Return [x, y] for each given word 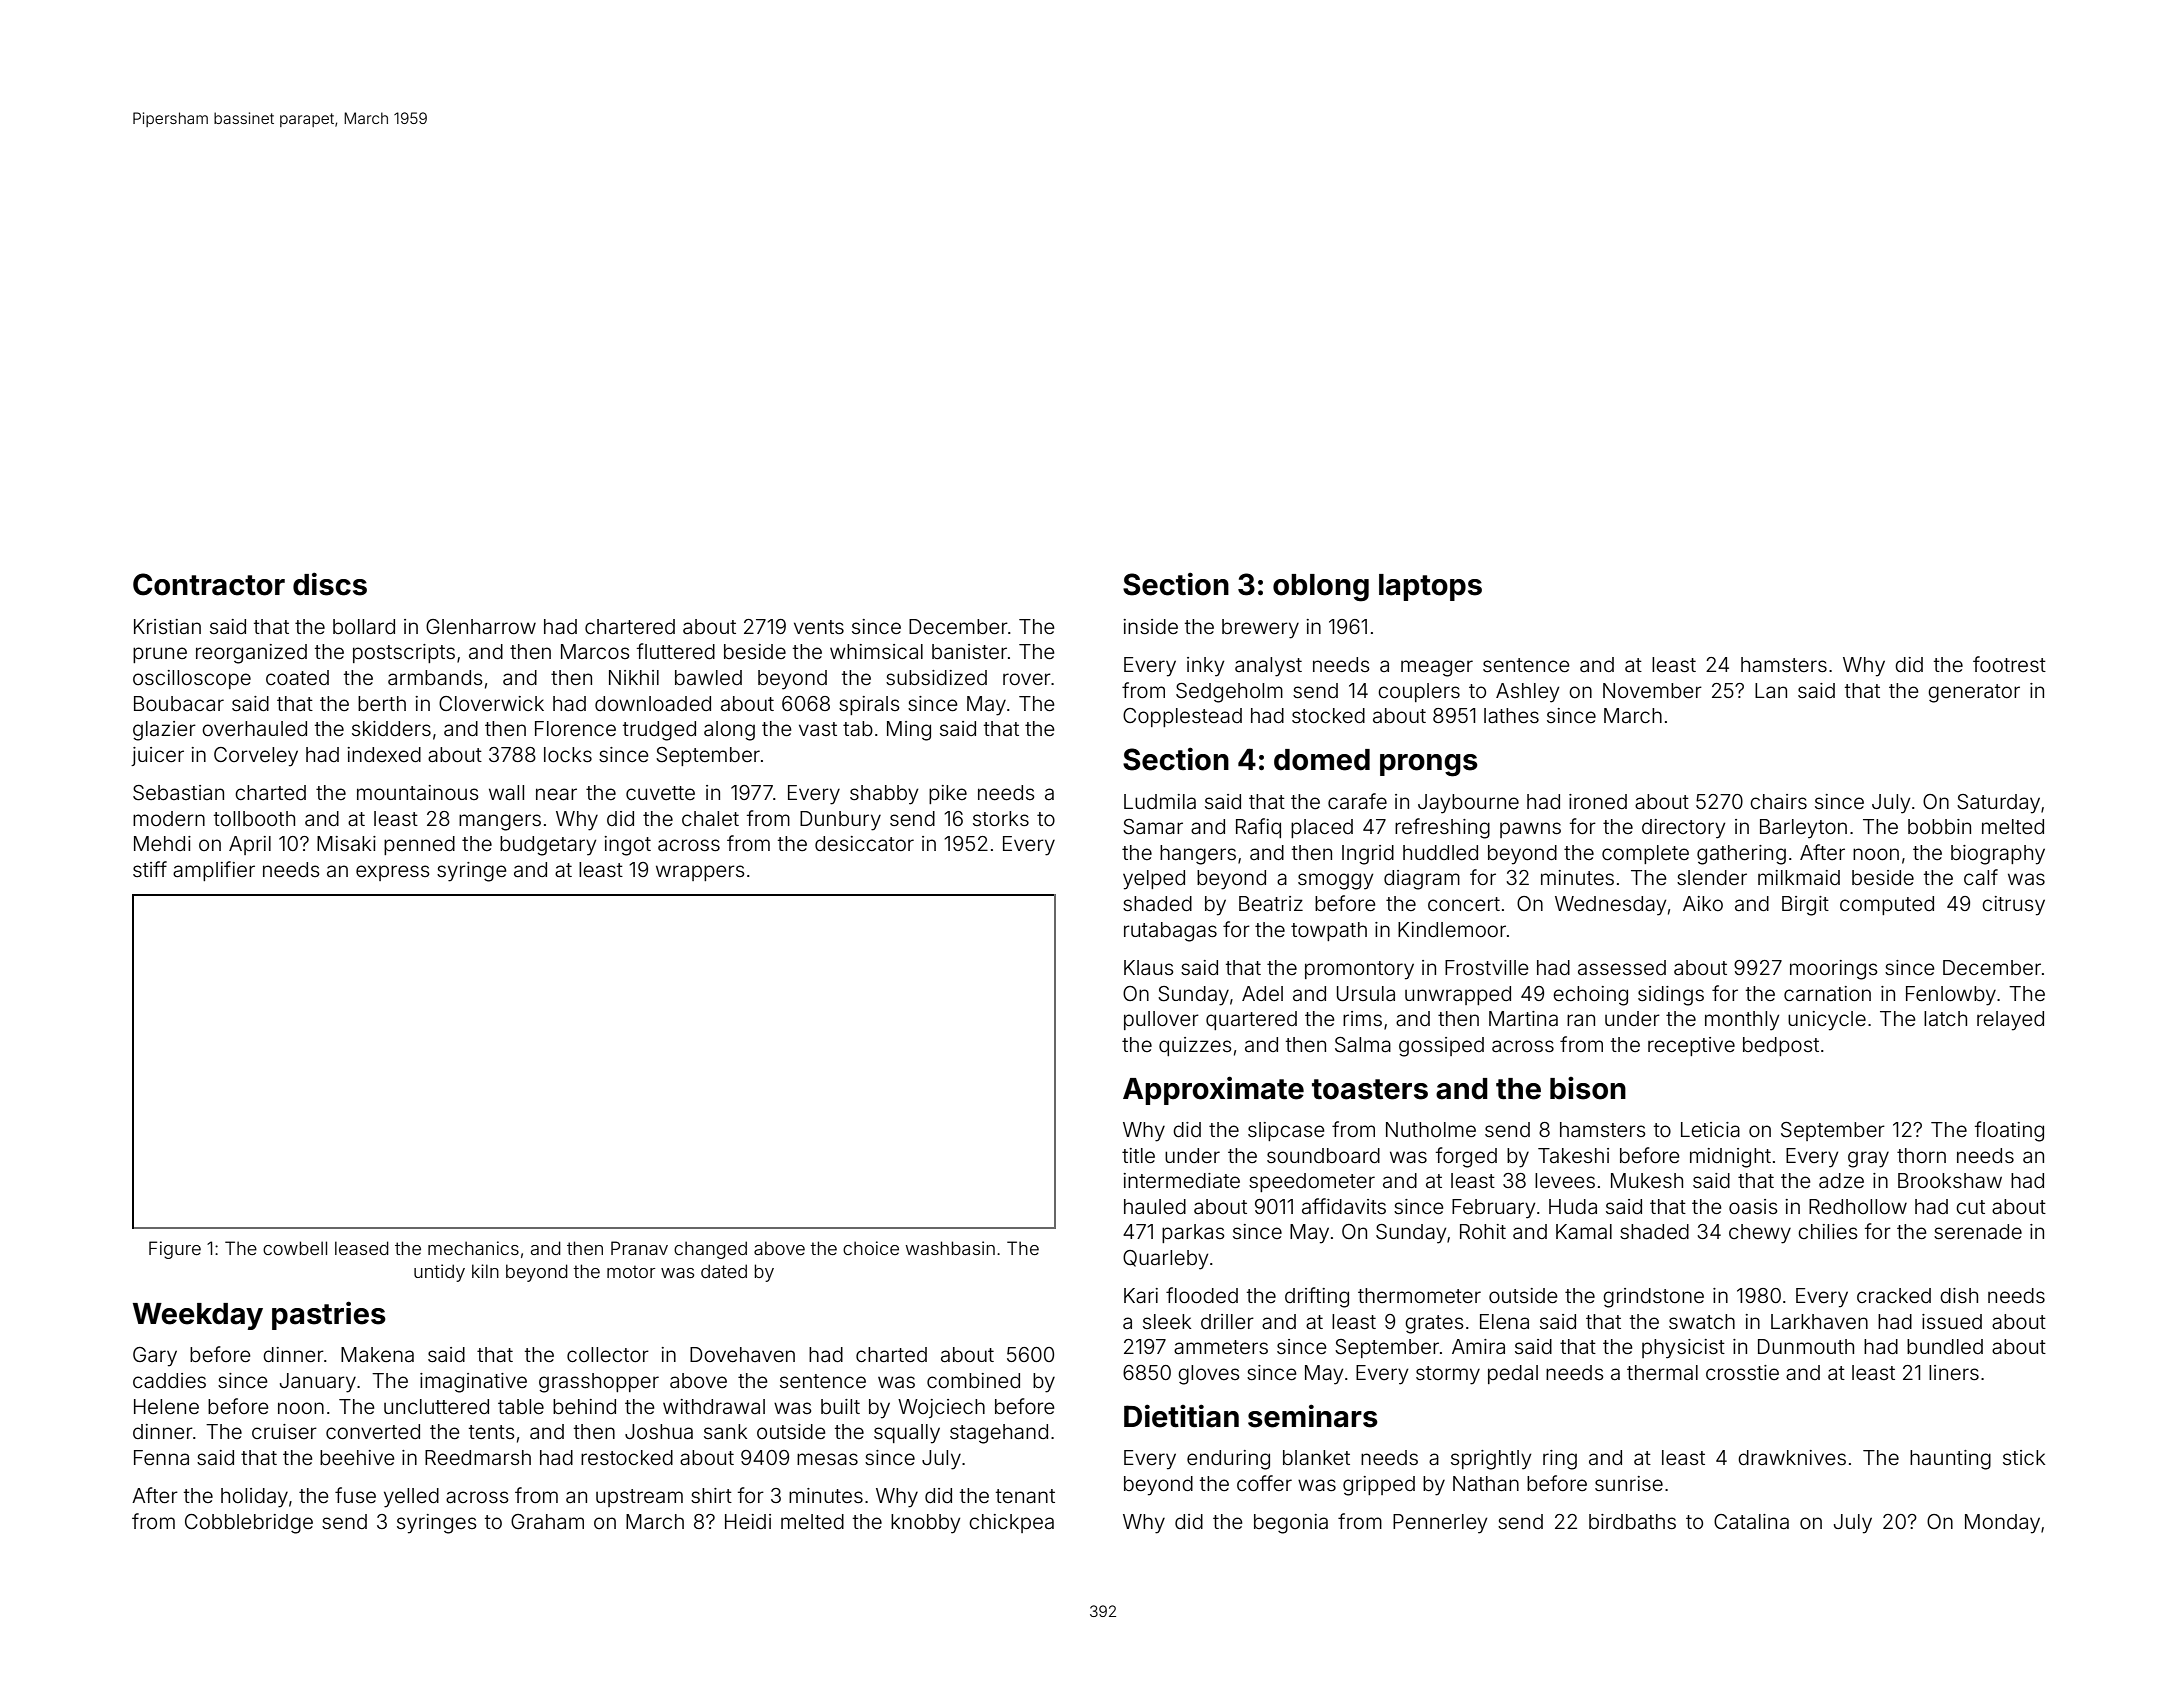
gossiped [1441, 1047]
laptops [1430, 587]
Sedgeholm [1229, 693]
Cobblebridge [249, 1524]
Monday [2002, 1524]
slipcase [1286, 1131]
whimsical [876, 651]
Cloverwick [491, 703]
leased [362, 1248]
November [1652, 690]
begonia [1291, 1524]
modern [169, 818]
